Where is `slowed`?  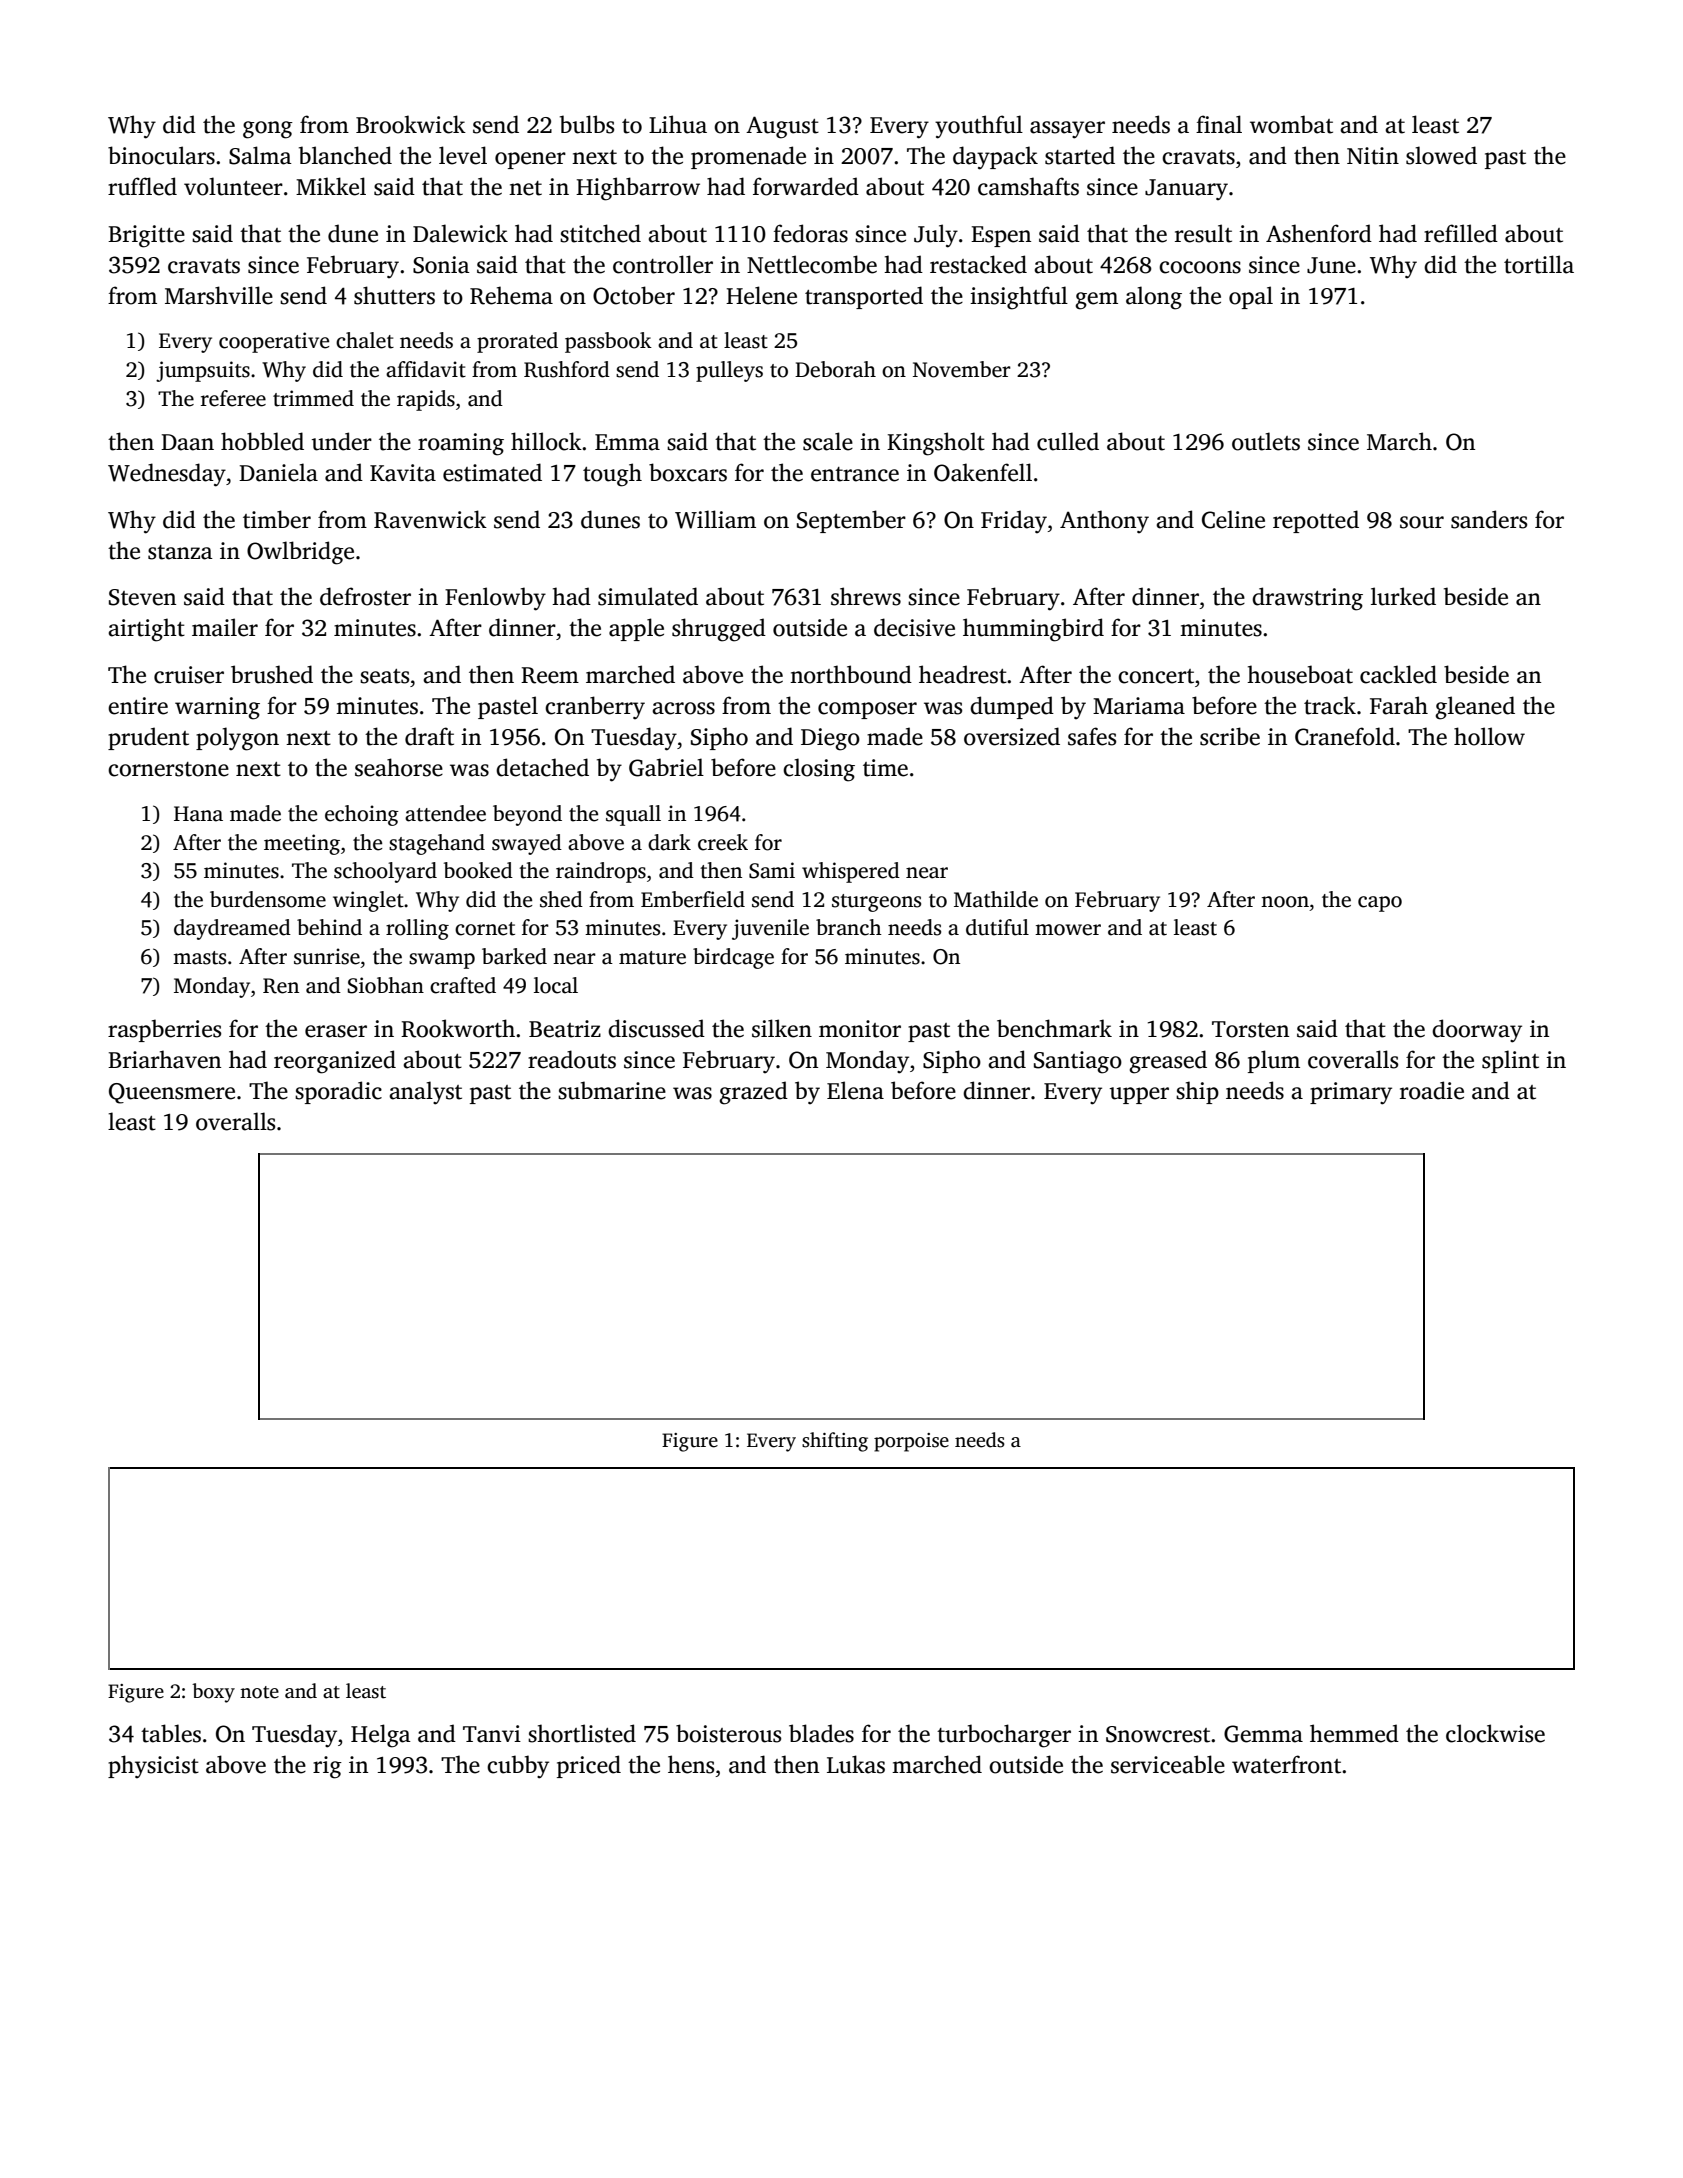 slowed is located at coordinates (1441, 155).
